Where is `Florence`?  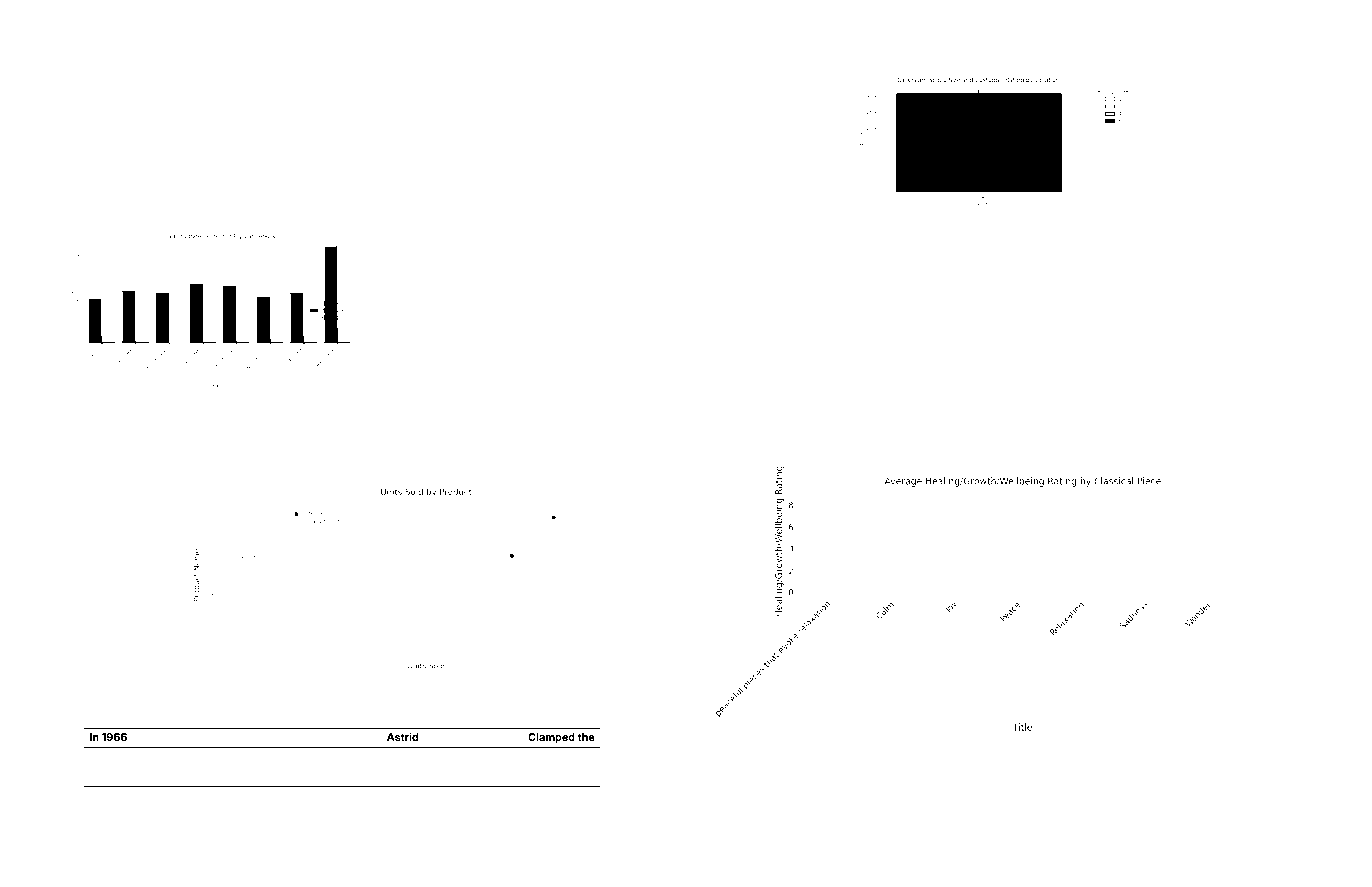
Florence is located at coordinates (121, 813).
